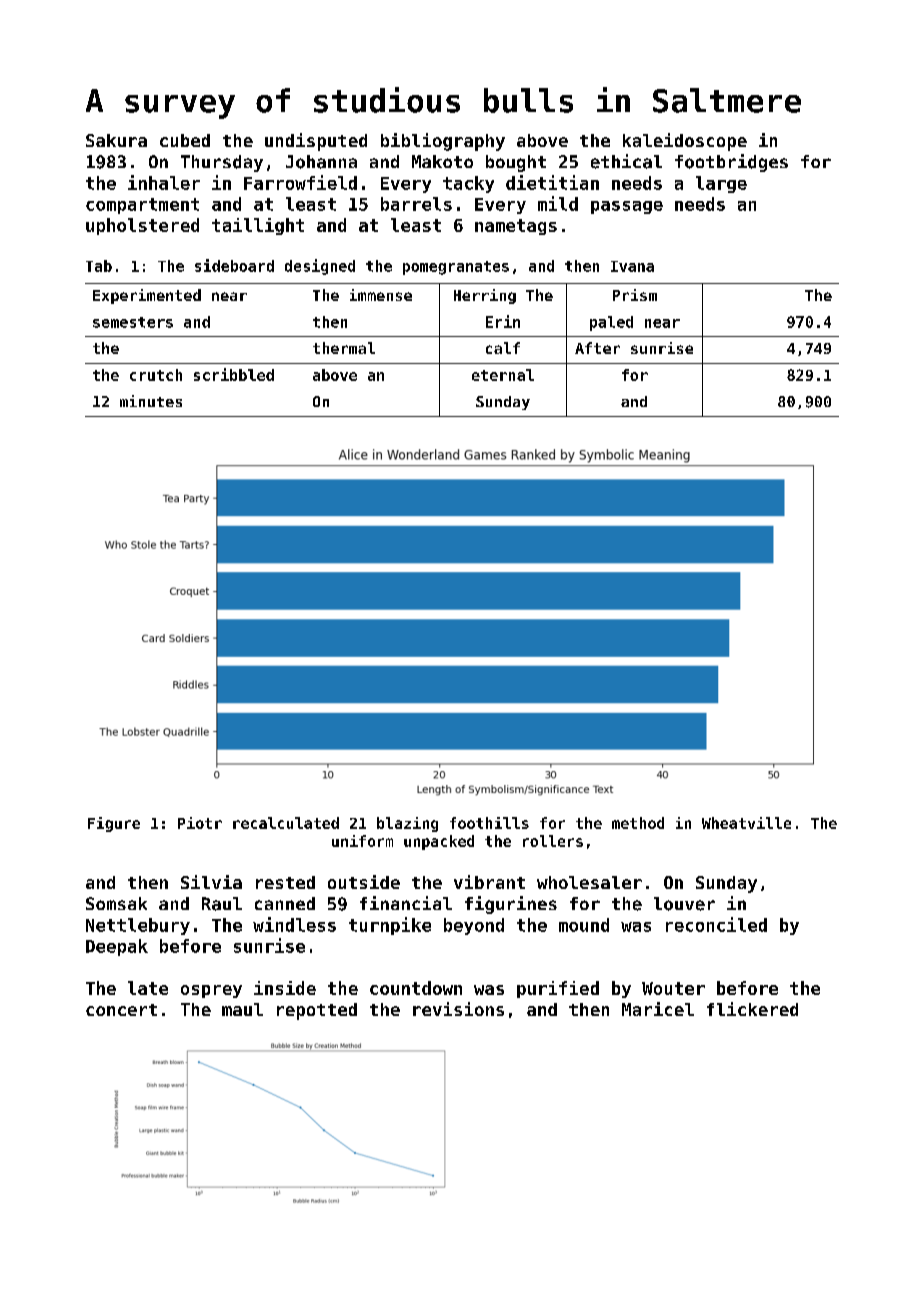 Image resolution: width=924 pixels, height=1308 pixels. What do you see at coordinates (317, 1011) in the page?
I see `repotted` at bounding box center [317, 1011].
